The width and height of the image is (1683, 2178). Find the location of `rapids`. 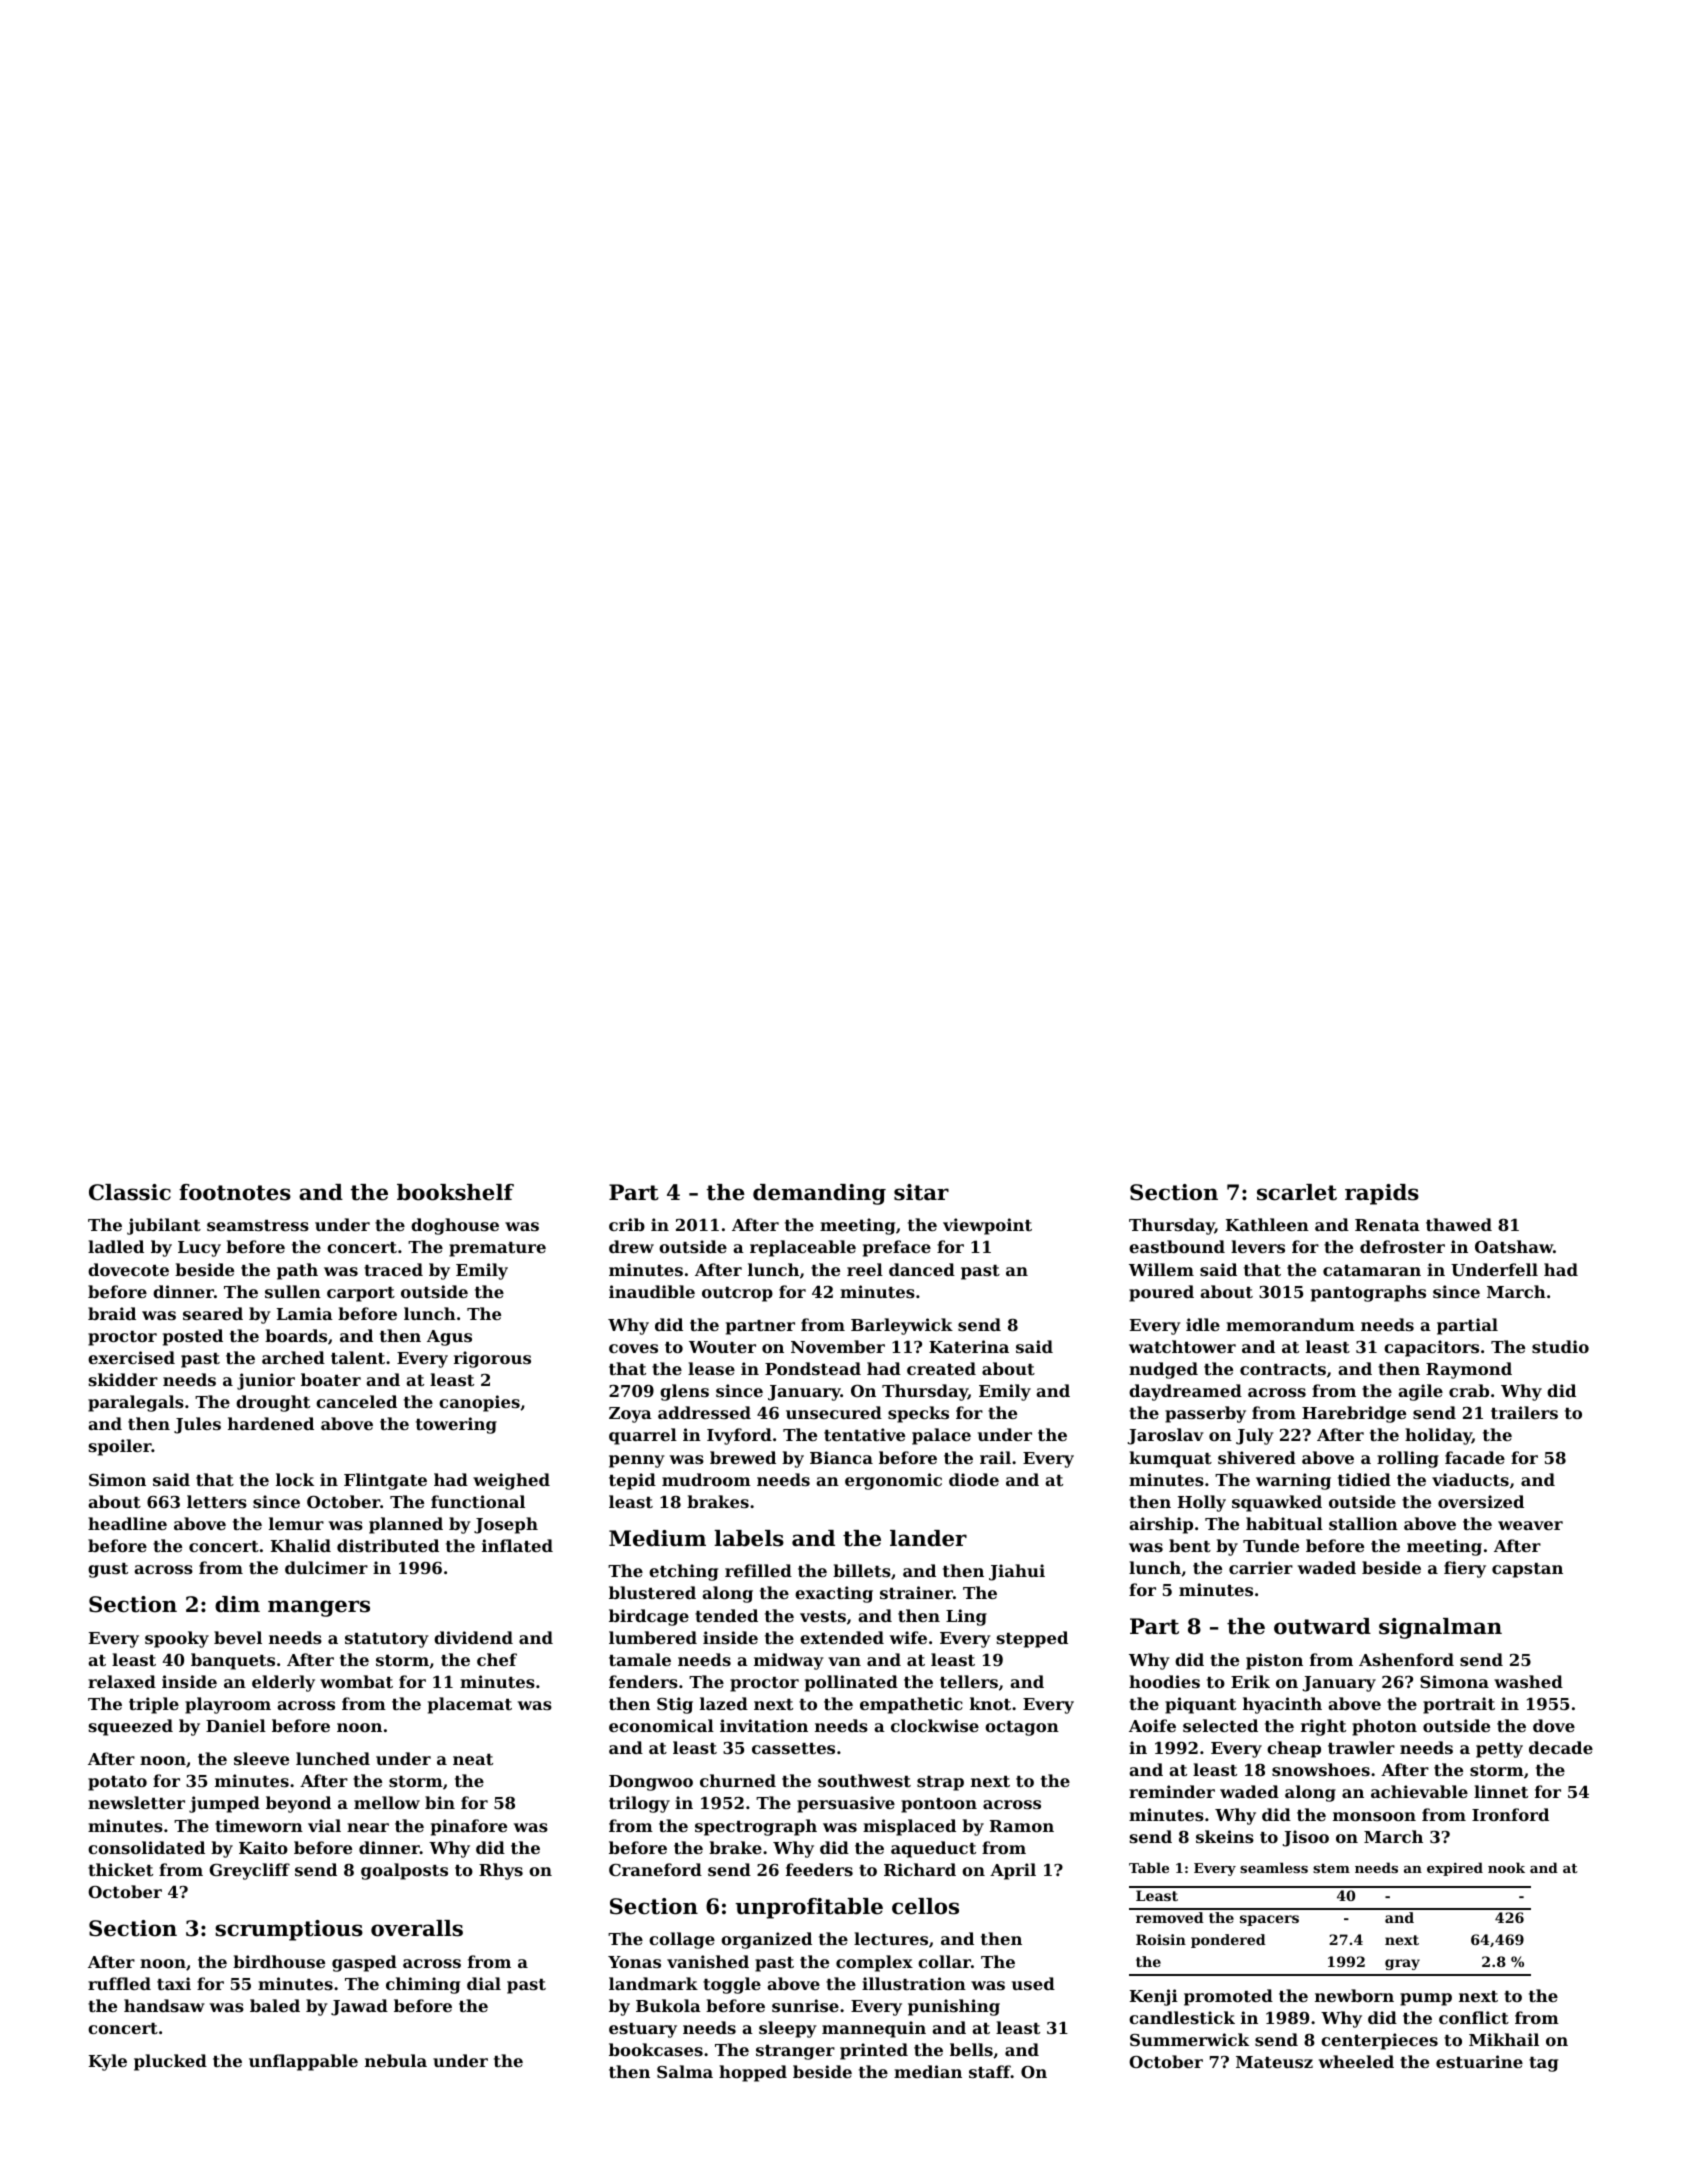

rapids is located at coordinates (1382, 1194).
